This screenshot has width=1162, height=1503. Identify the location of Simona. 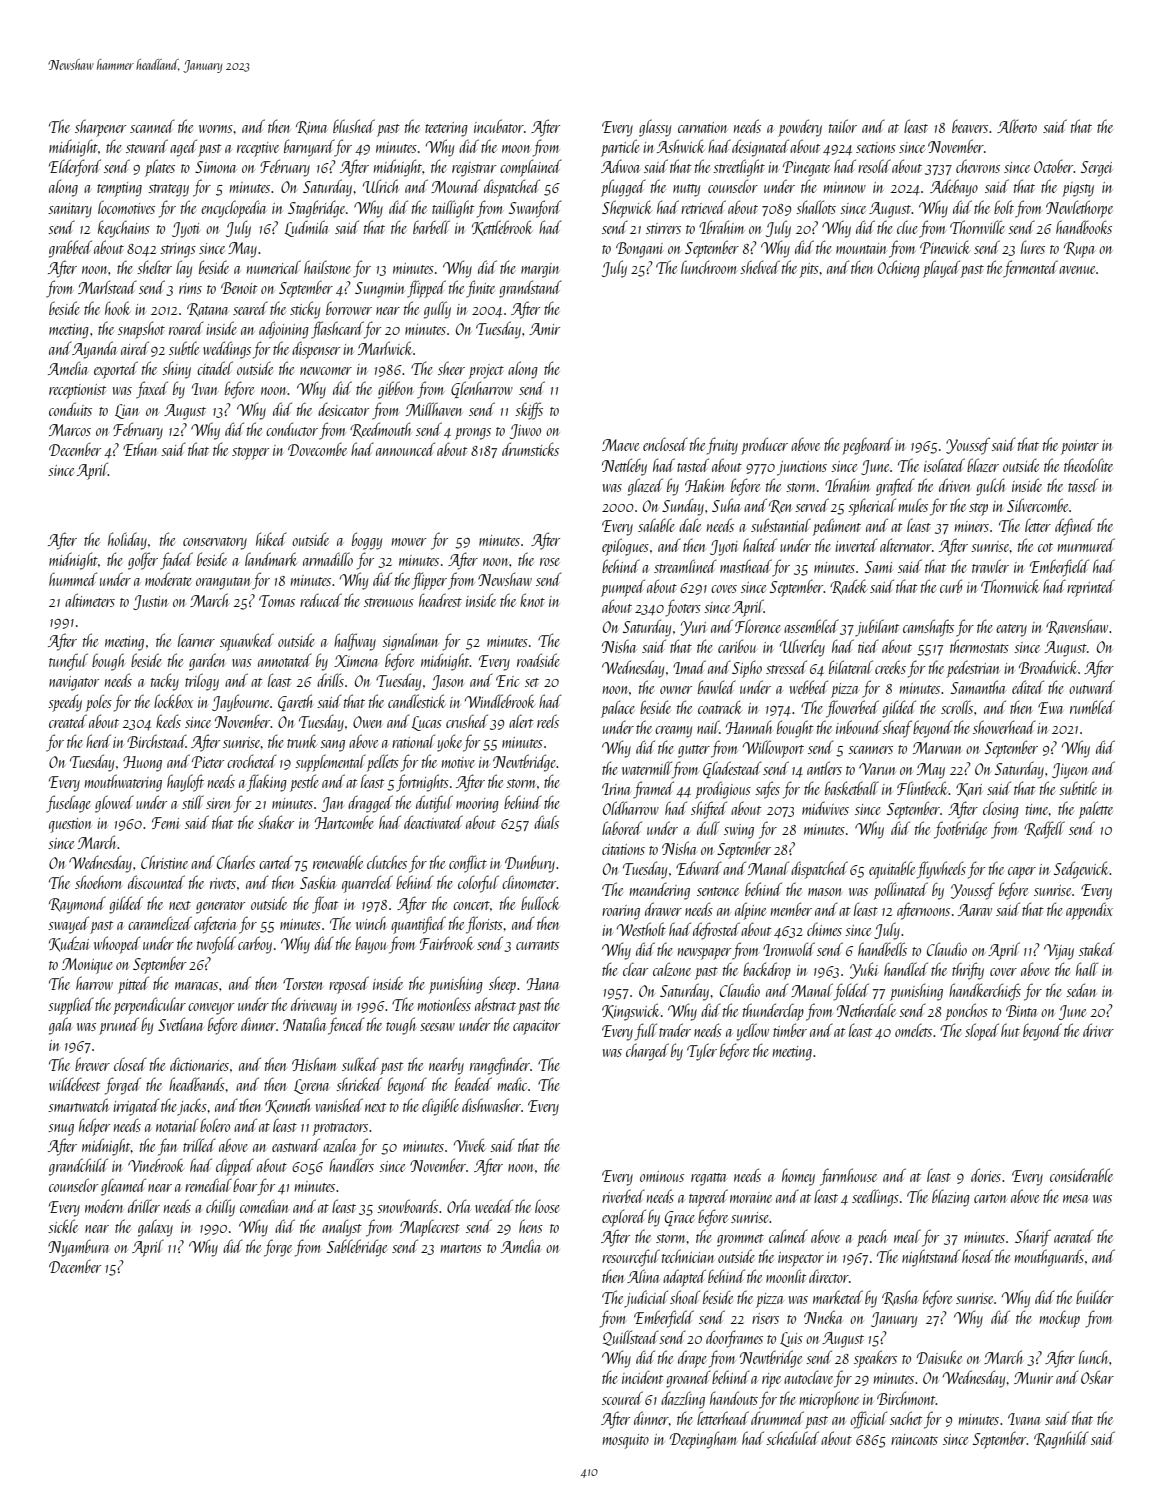
(215, 167).
